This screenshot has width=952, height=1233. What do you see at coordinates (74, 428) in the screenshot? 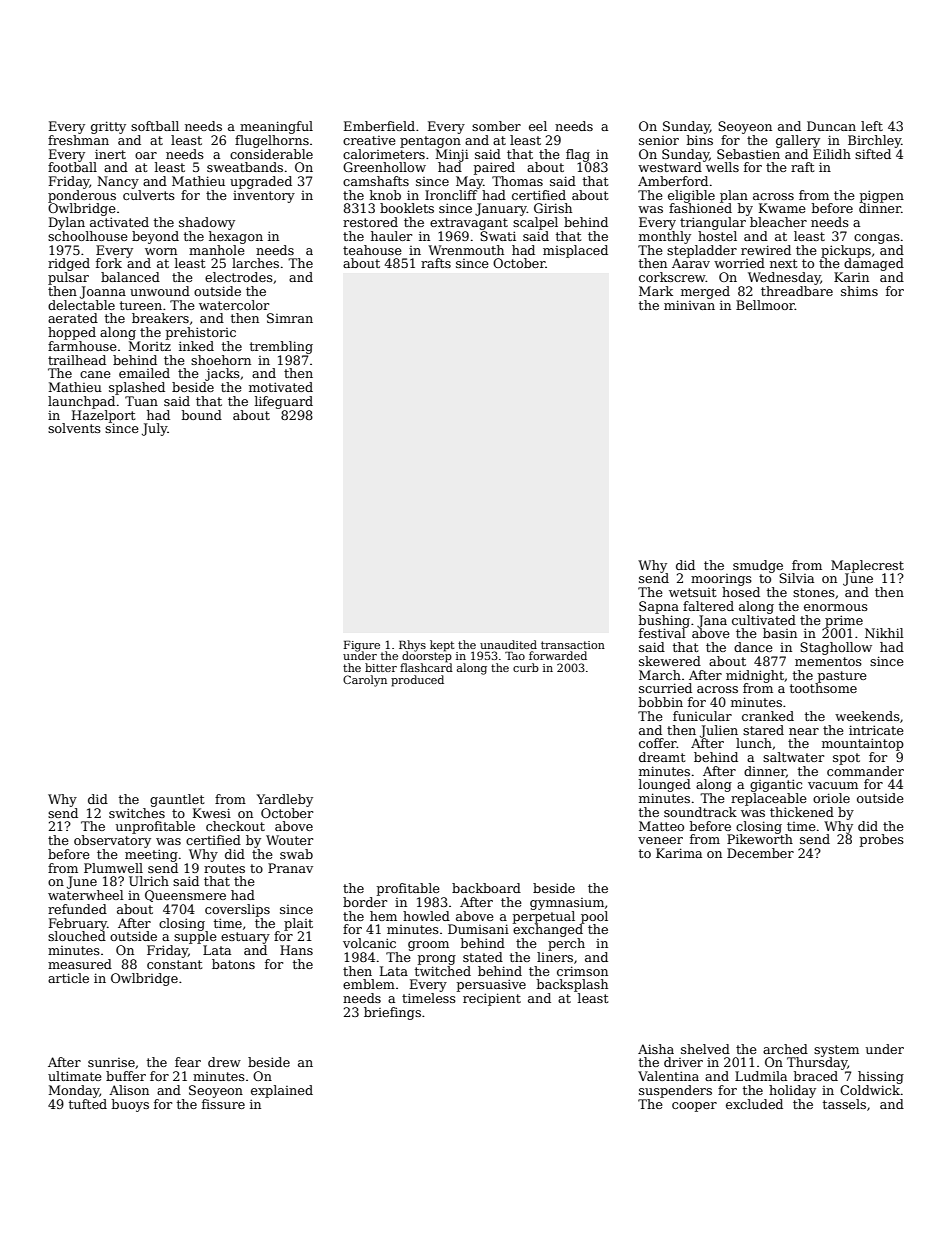
I see `solvents` at bounding box center [74, 428].
